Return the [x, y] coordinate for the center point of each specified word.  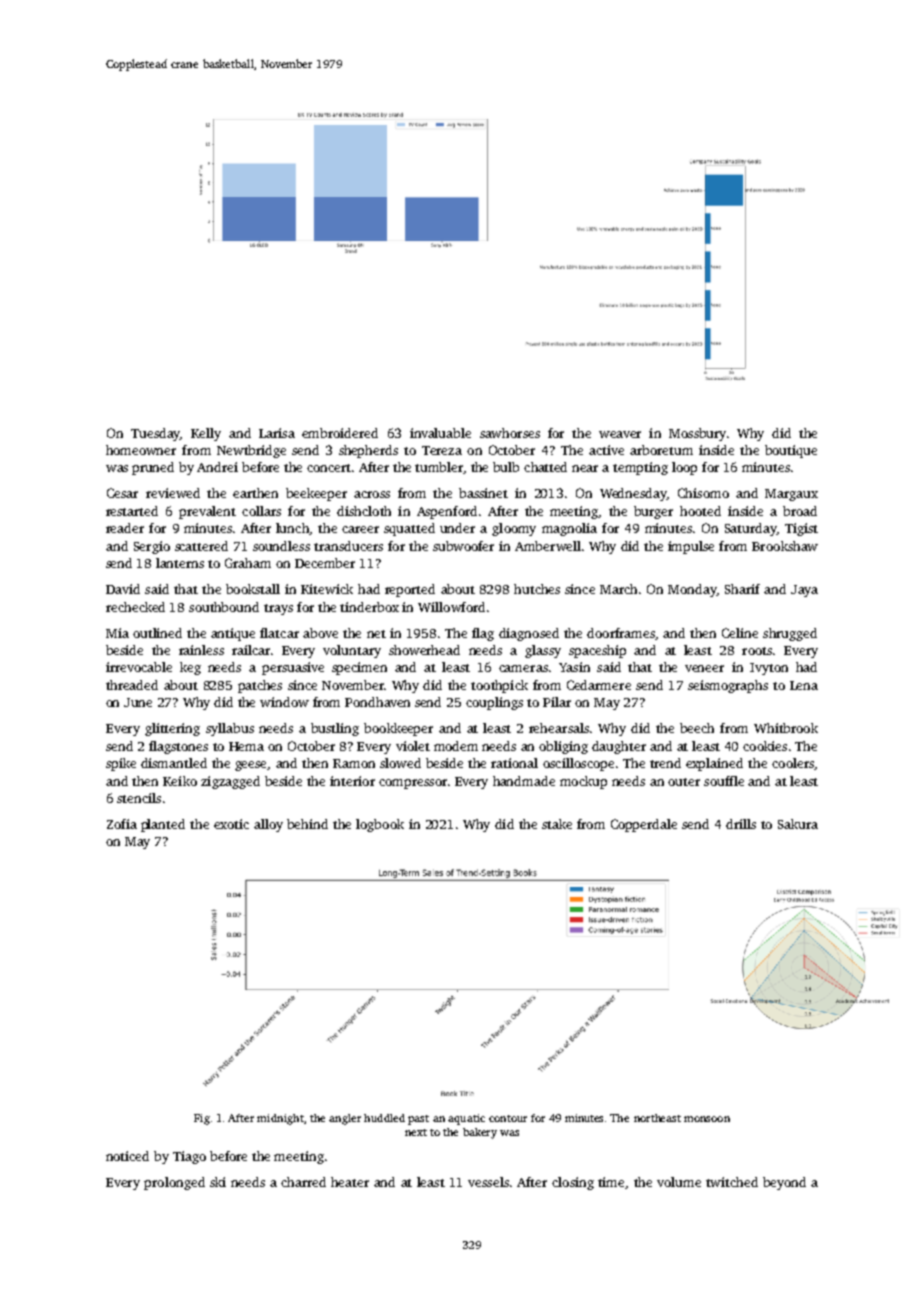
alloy [268, 825]
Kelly [206, 434]
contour [508, 1118]
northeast [657, 1118]
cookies [765, 746]
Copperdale [644, 825]
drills [741, 824]
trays [278, 609]
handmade [524, 781]
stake [557, 824]
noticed [127, 1156]
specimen [359, 668]
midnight [280, 1119]
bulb [506, 467]
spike [121, 764]
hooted [700, 511]
